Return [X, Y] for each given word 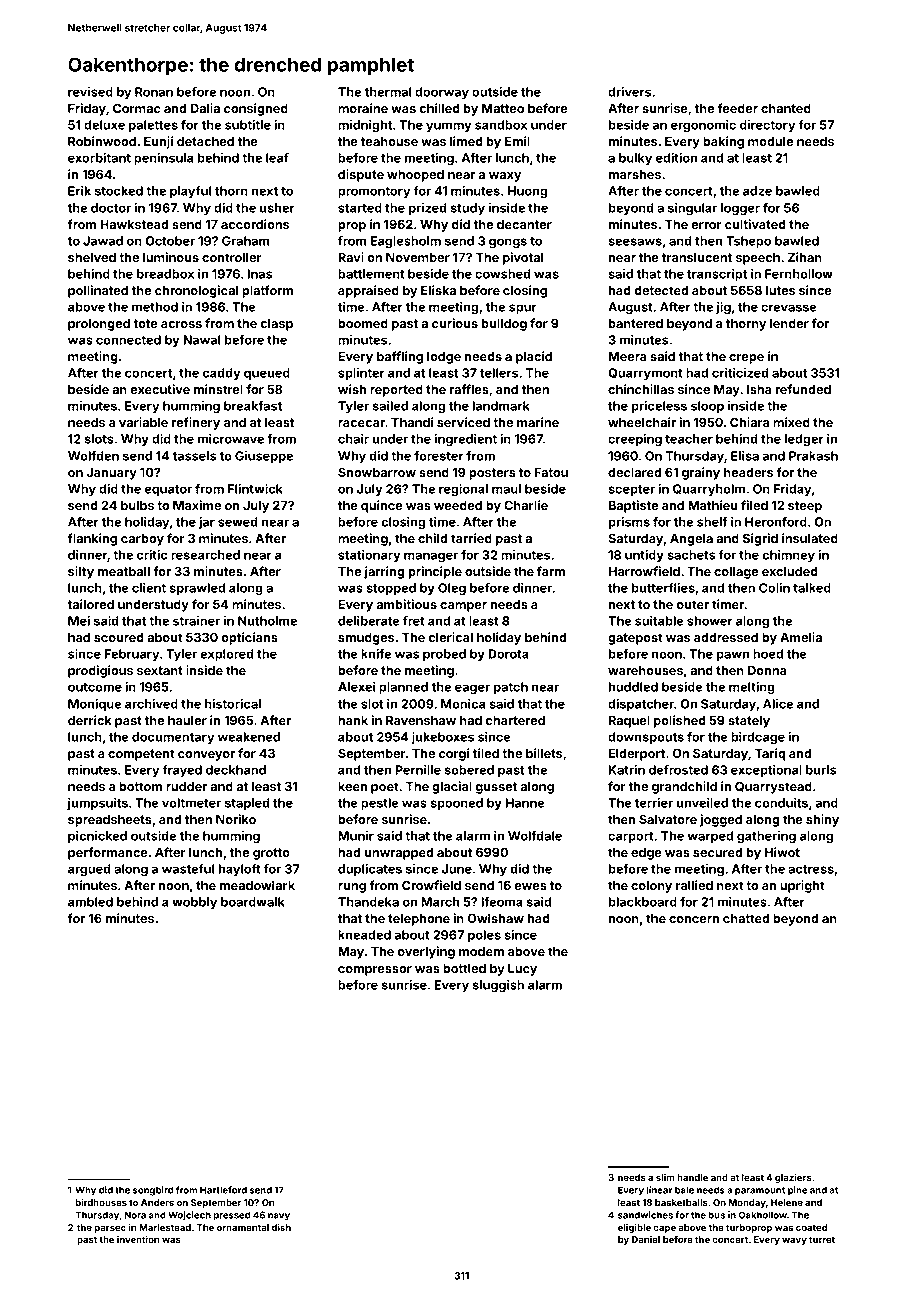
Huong [527, 192]
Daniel [646, 1239]
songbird [153, 1191]
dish [281, 1227]
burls [821, 770]
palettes [153, 126]
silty [81, 572]
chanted [786, 108]
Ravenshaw [421, 720]
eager [472, 689]
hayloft [239, 870]
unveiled [702, 803]
